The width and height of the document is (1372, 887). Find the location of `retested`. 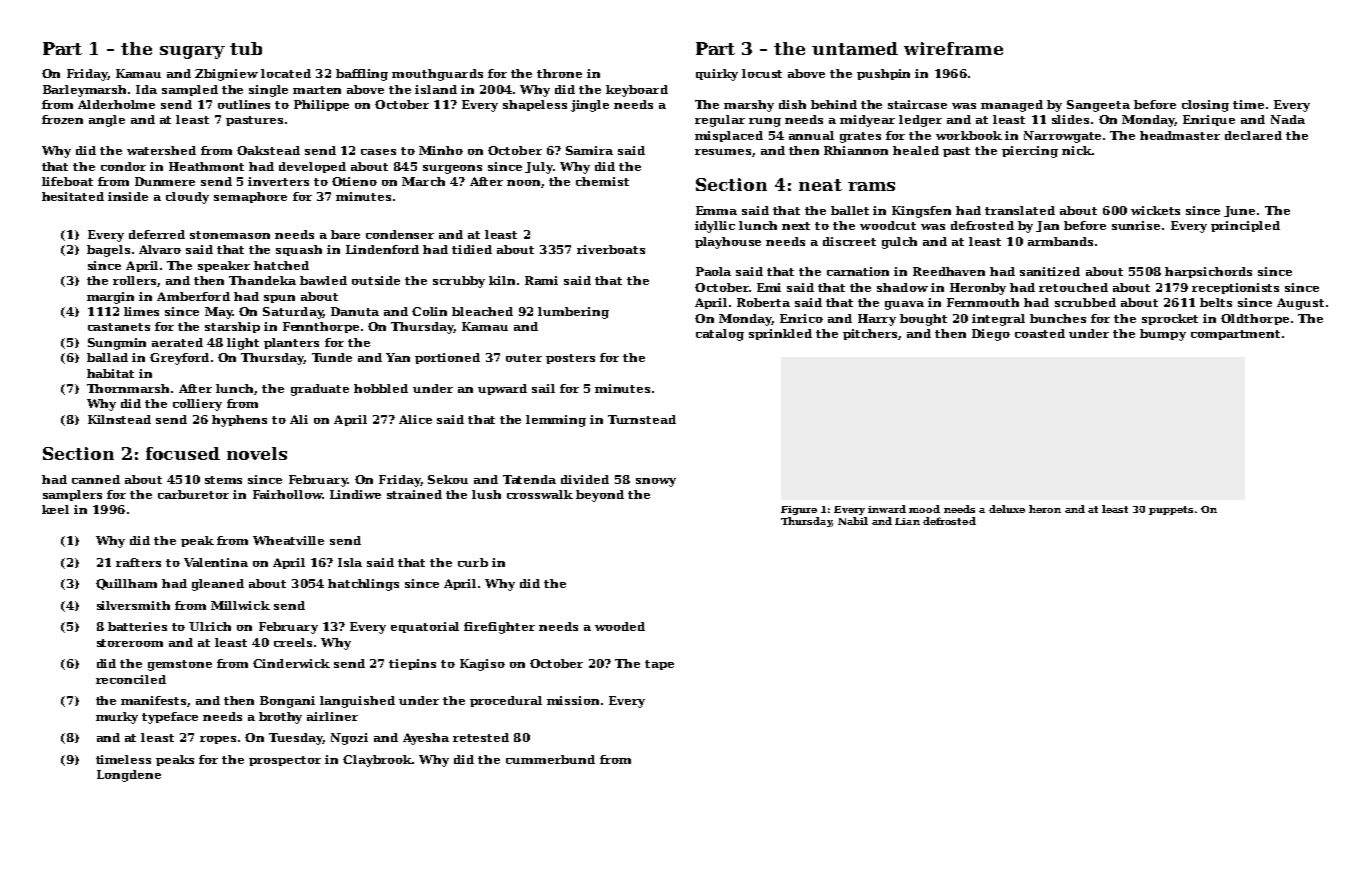

retested is located at coordinates (481, 737).
